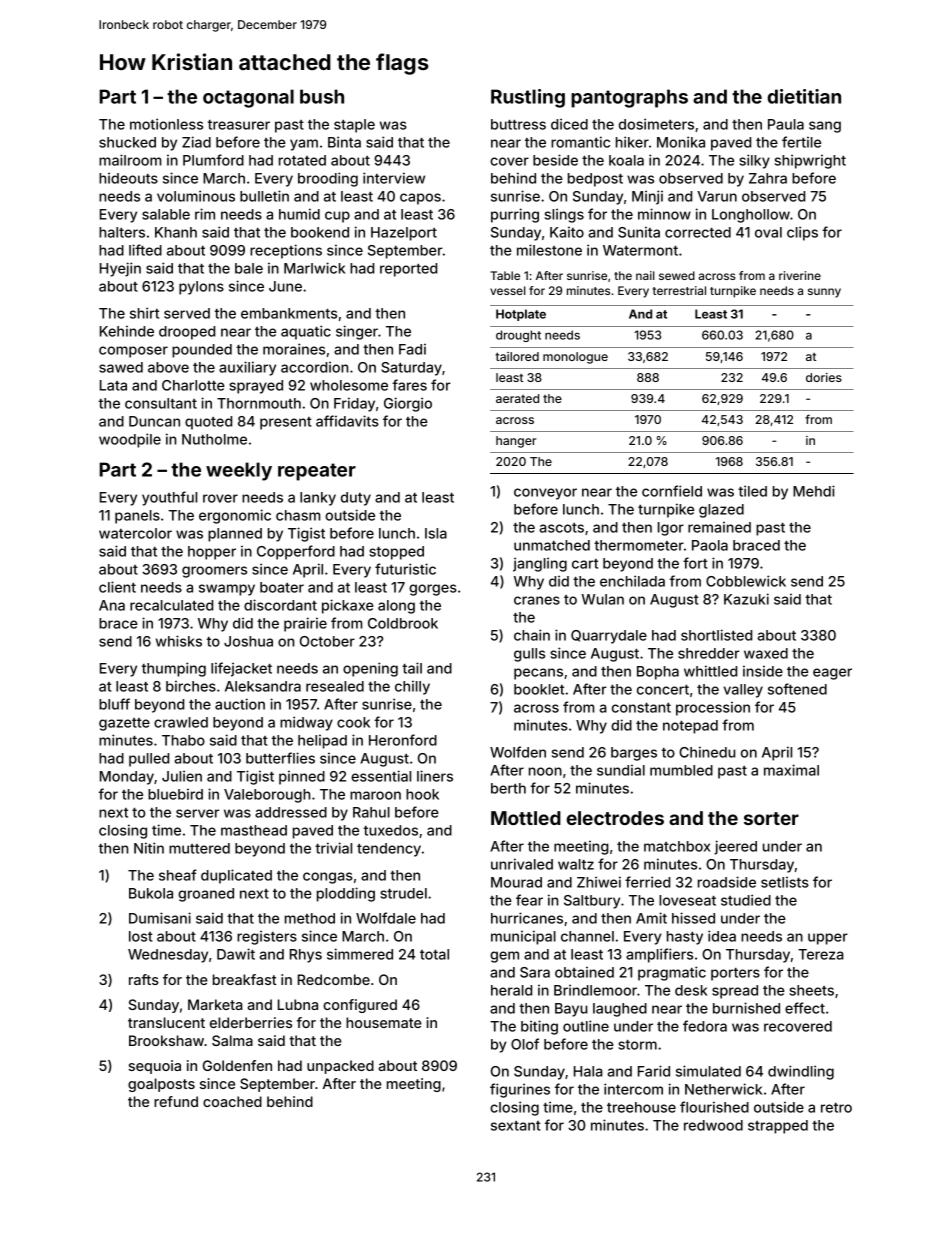 The height and width of the screenshot is (1233, 952). I want to click on purring, so click(515, 215).
